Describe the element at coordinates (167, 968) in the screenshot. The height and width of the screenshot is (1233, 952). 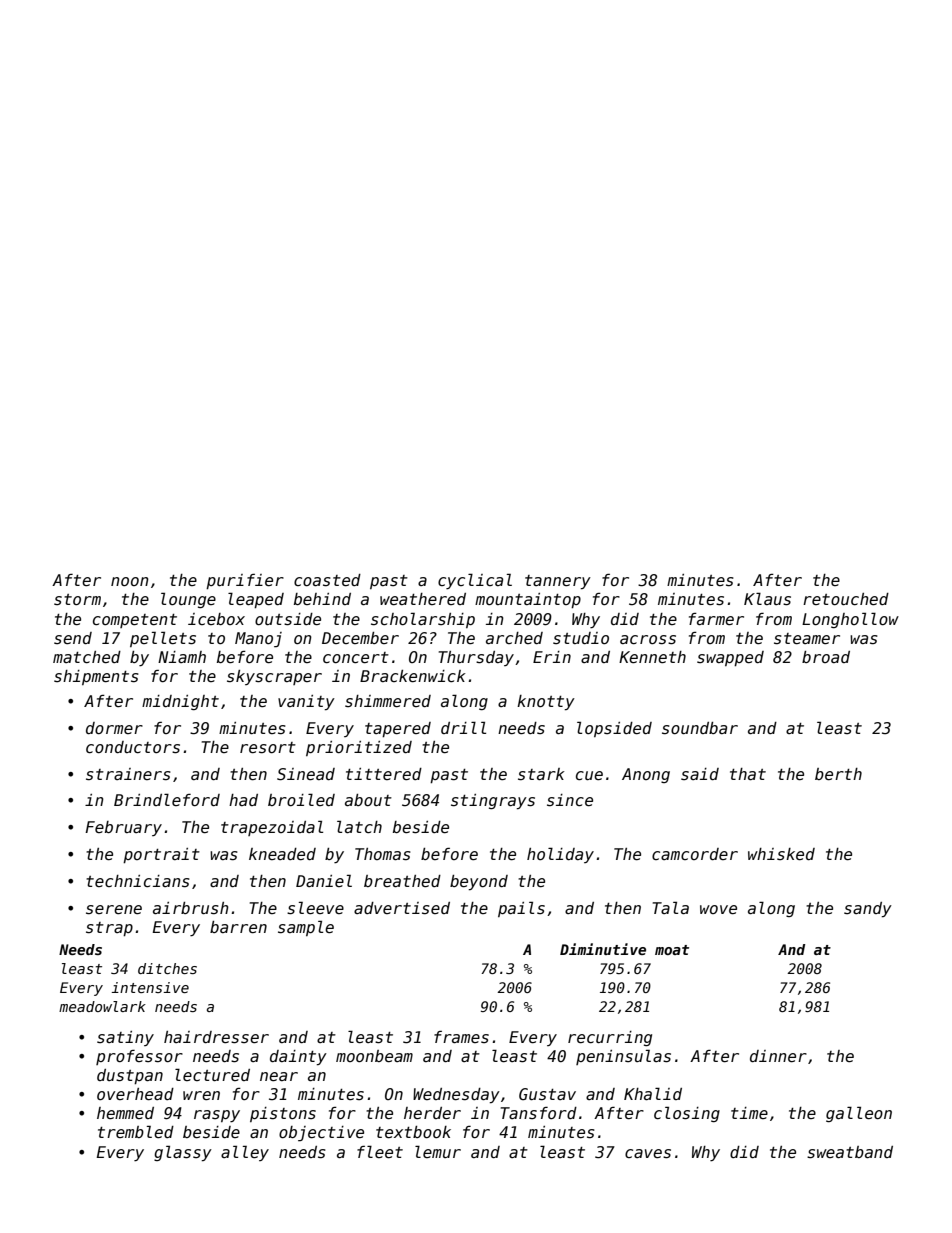
I see `ditches` at that location.
